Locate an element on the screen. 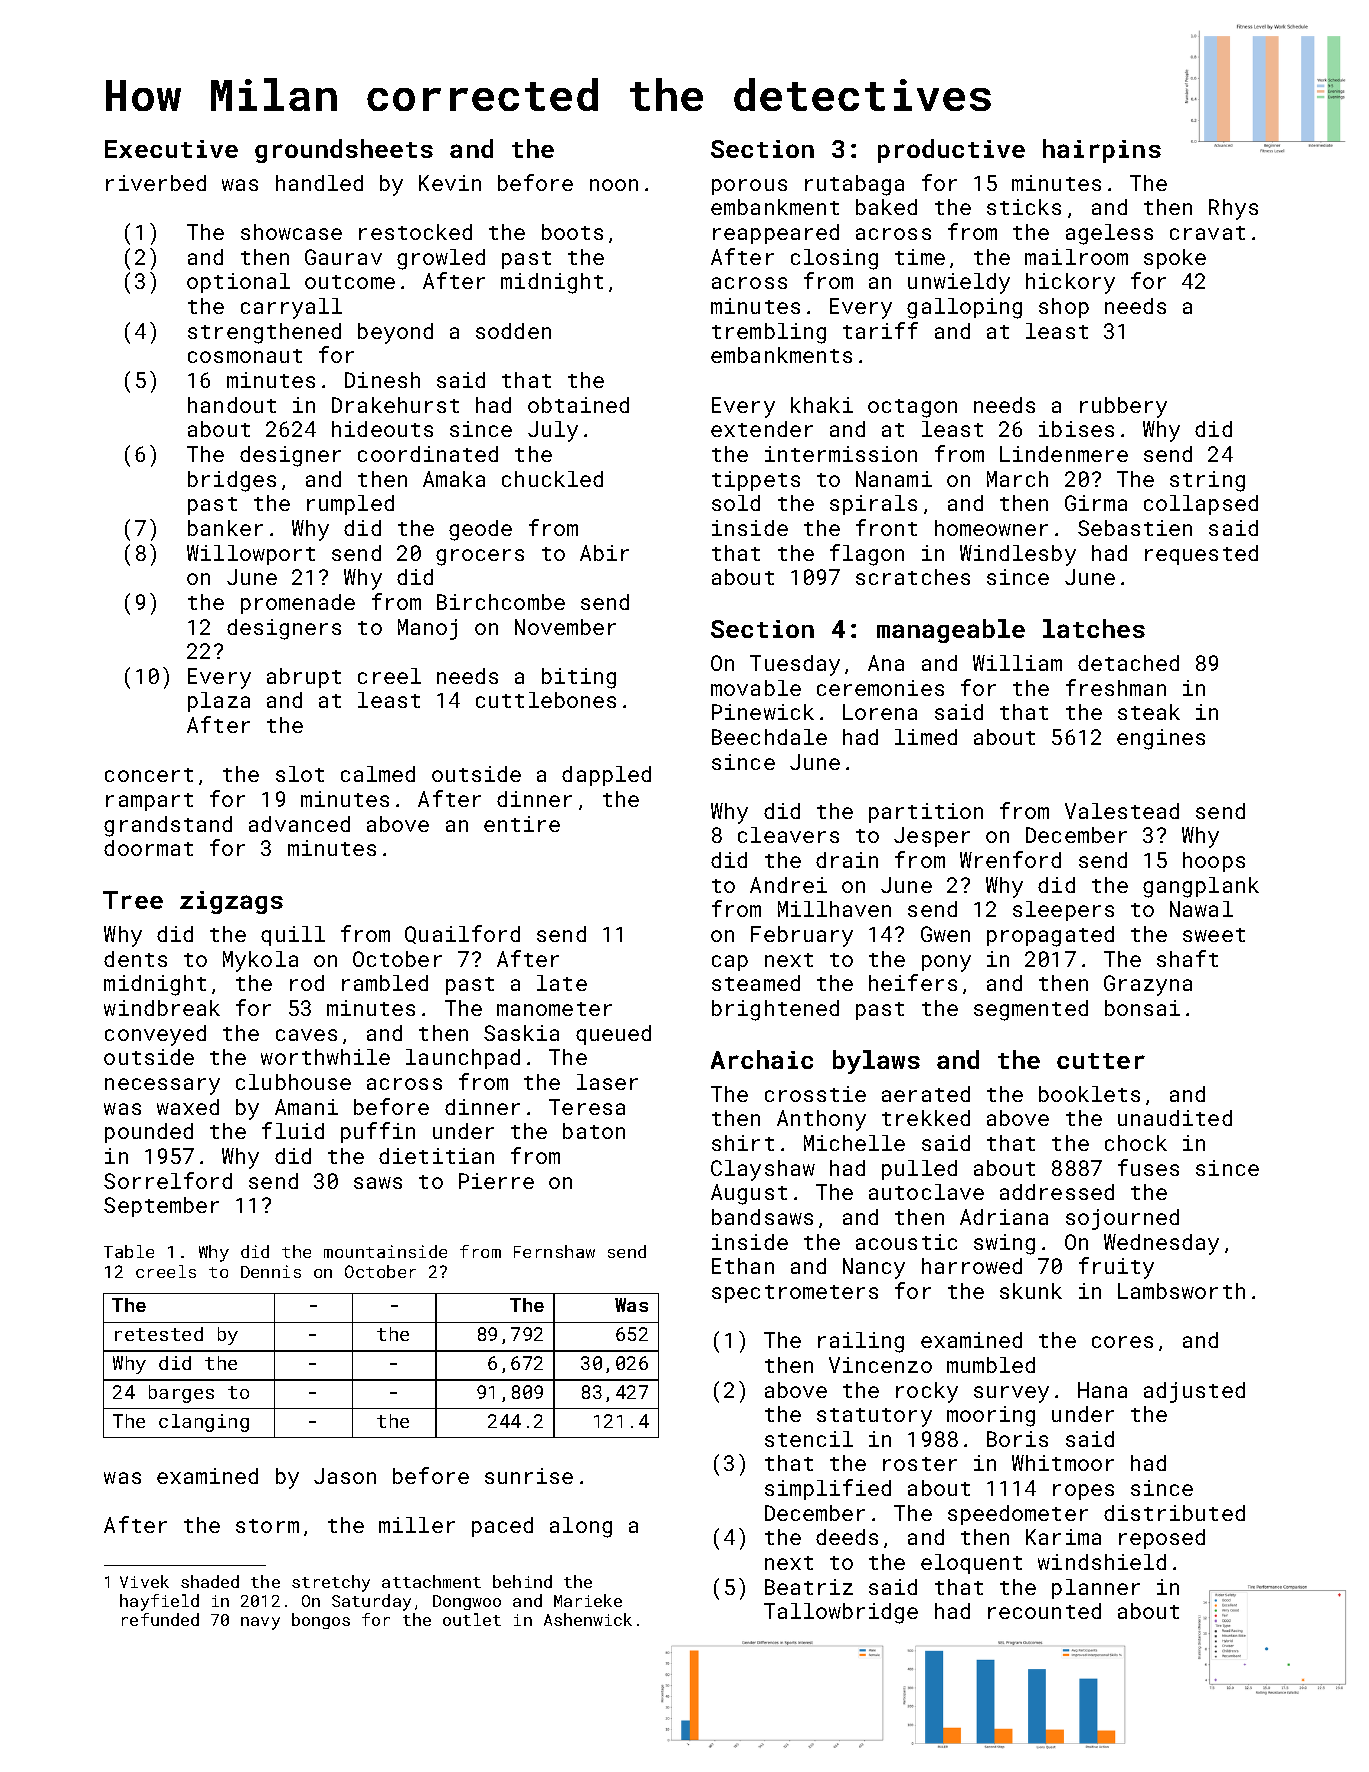 The image size is (1369, 1772). obtained is located at coordinates (578, 405).
